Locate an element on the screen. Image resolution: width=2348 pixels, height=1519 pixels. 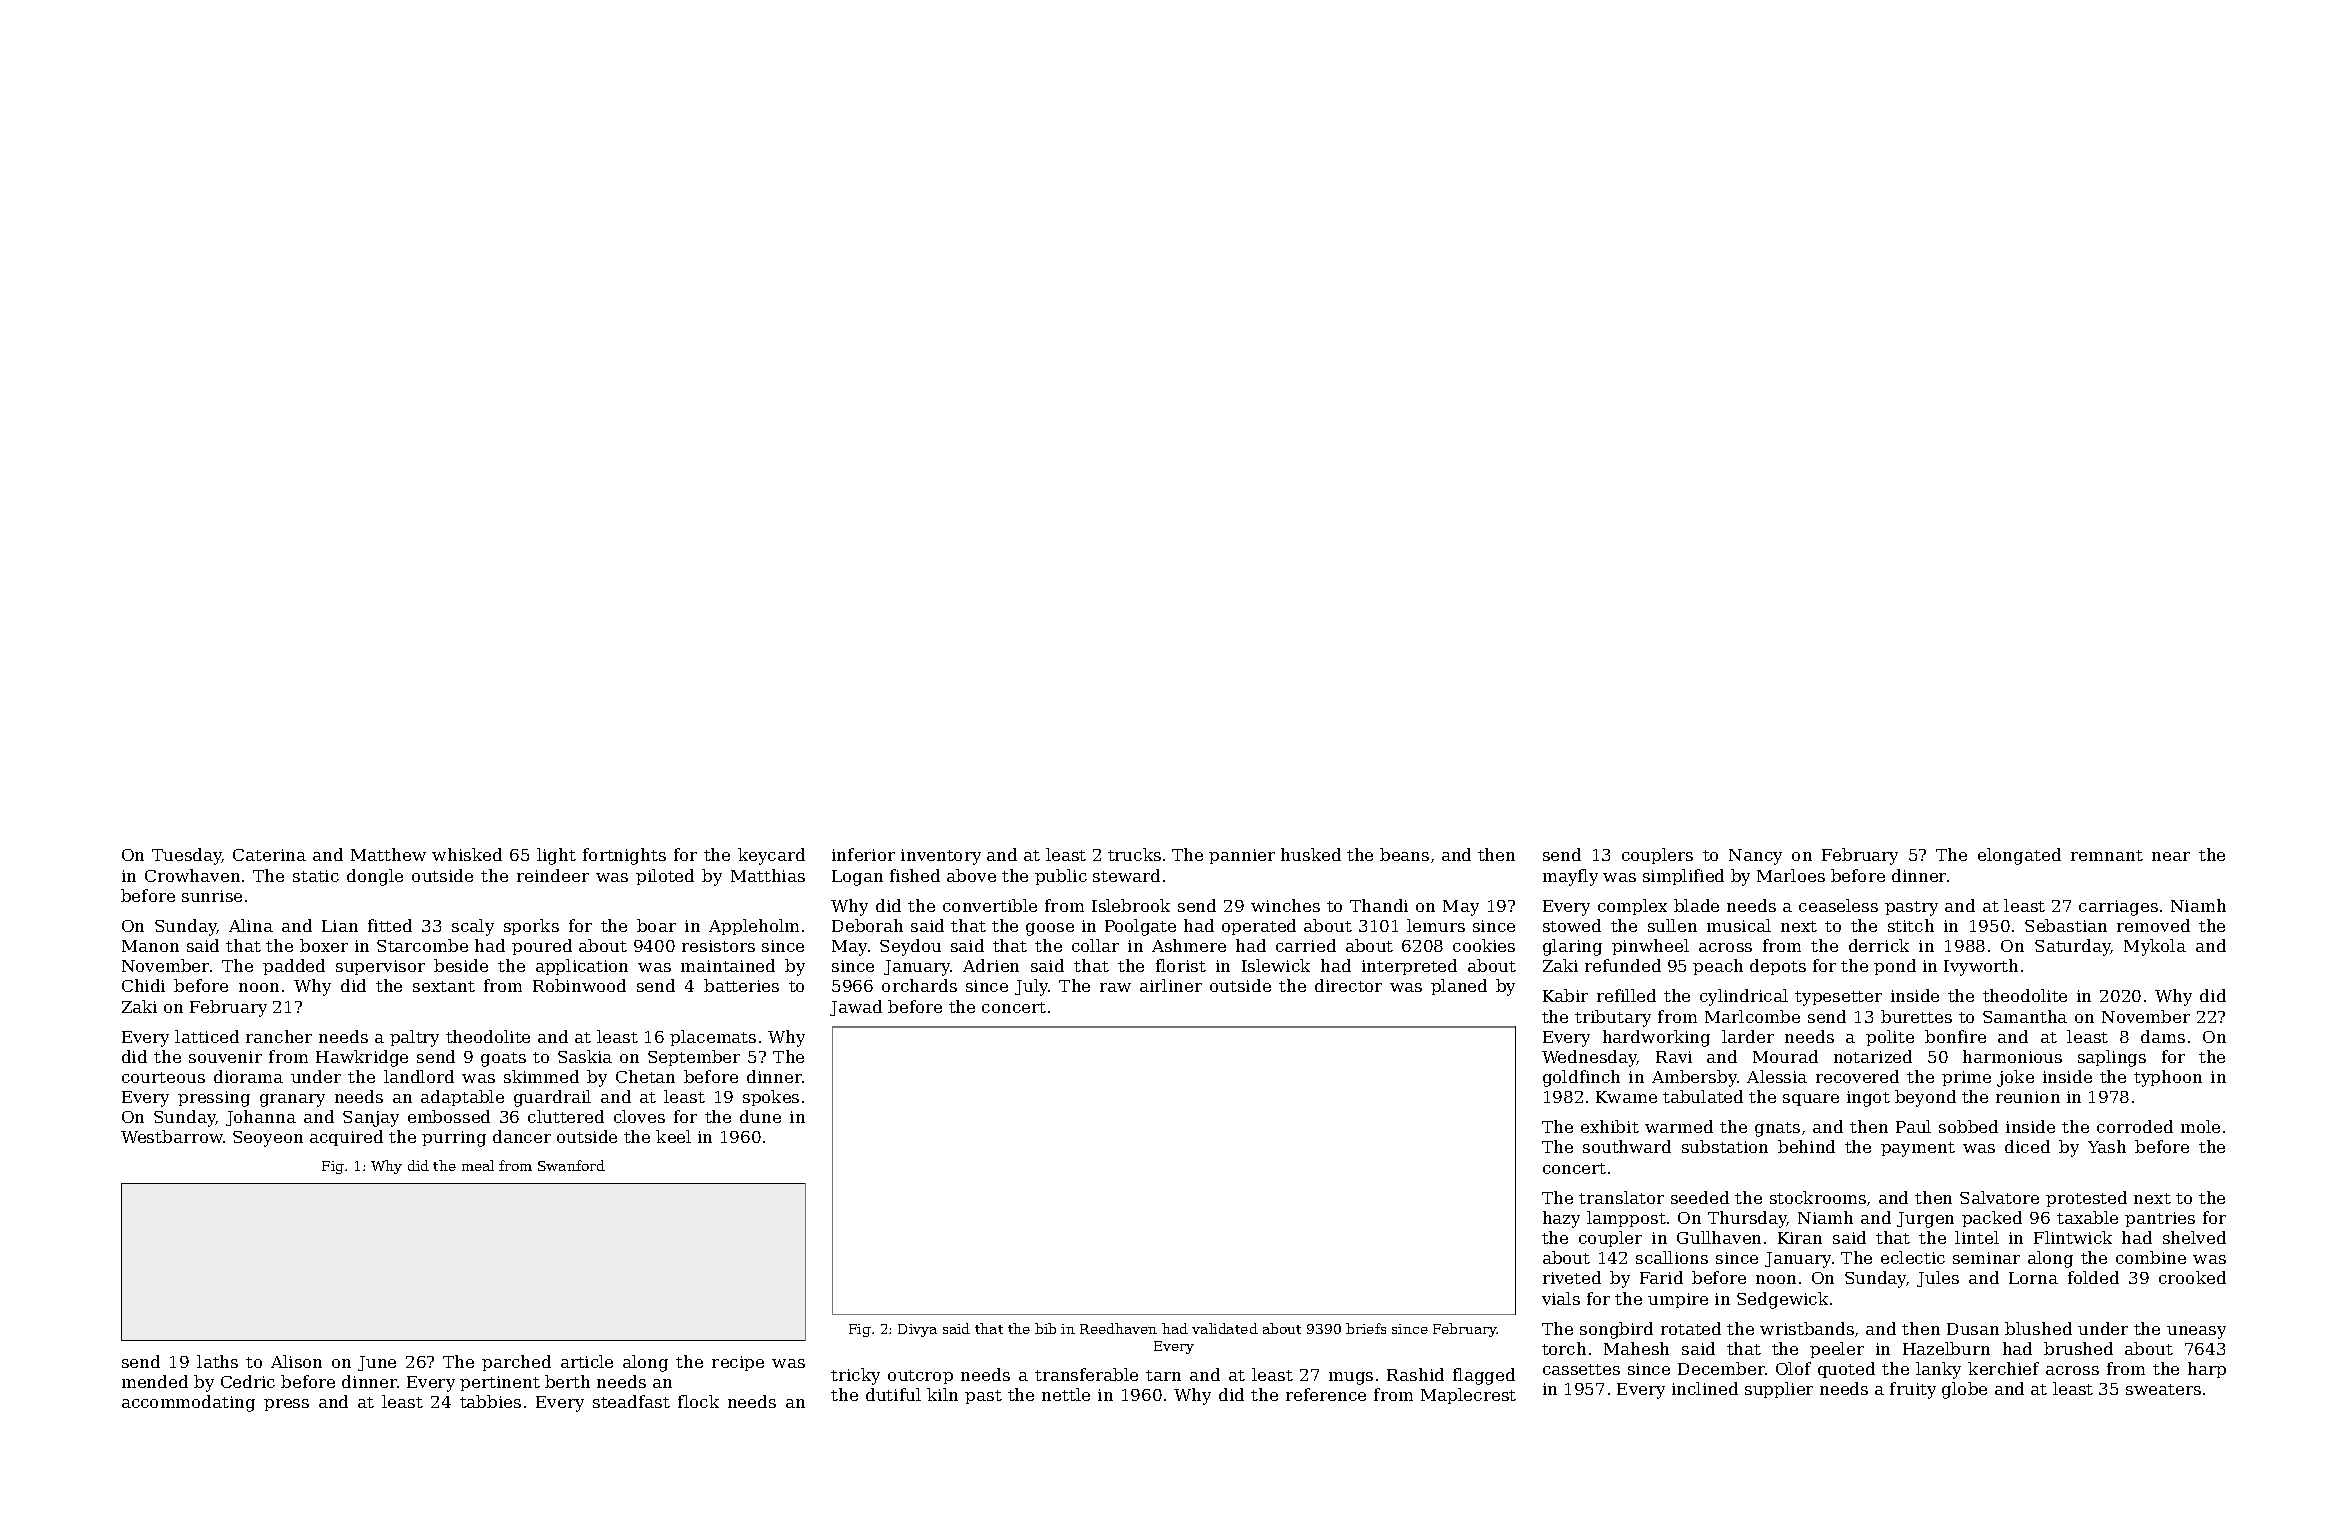
dams is located at coordinates (2163, 1036).
